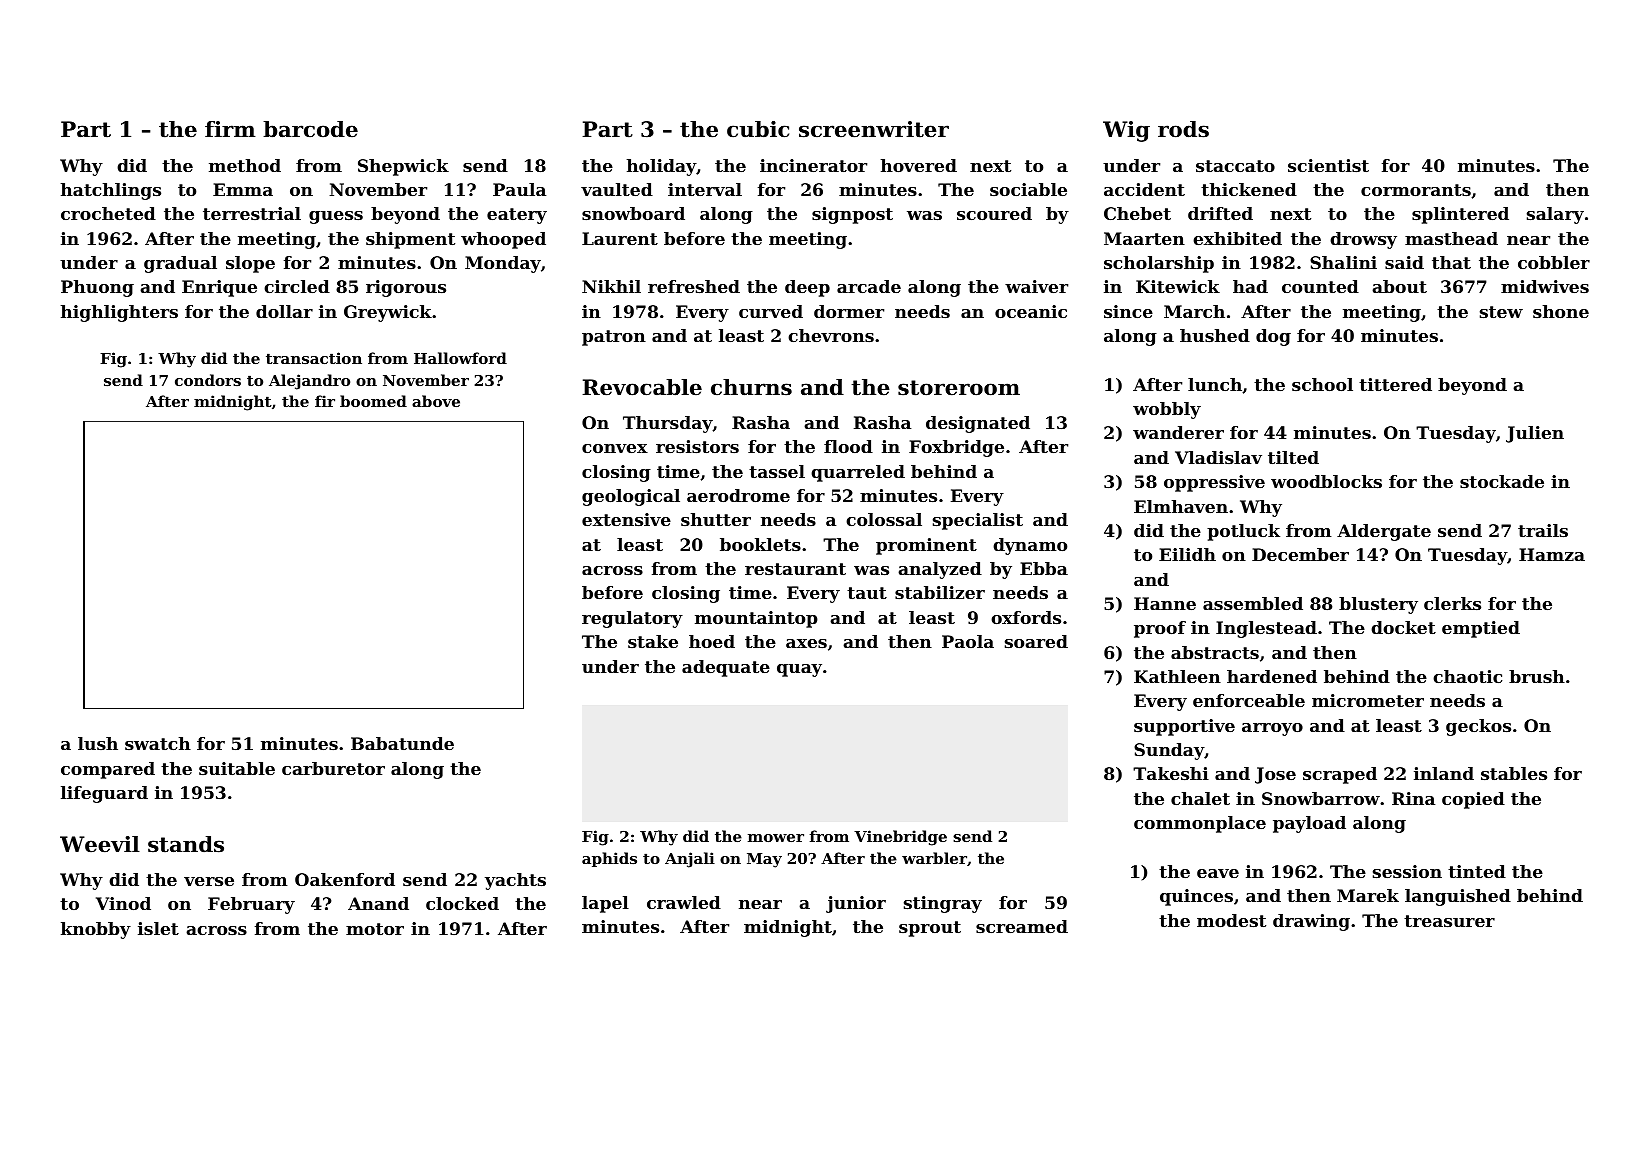  Describe the element at coordinates (874, 129) in the screenshot. I see `screenwriter` at that location.
